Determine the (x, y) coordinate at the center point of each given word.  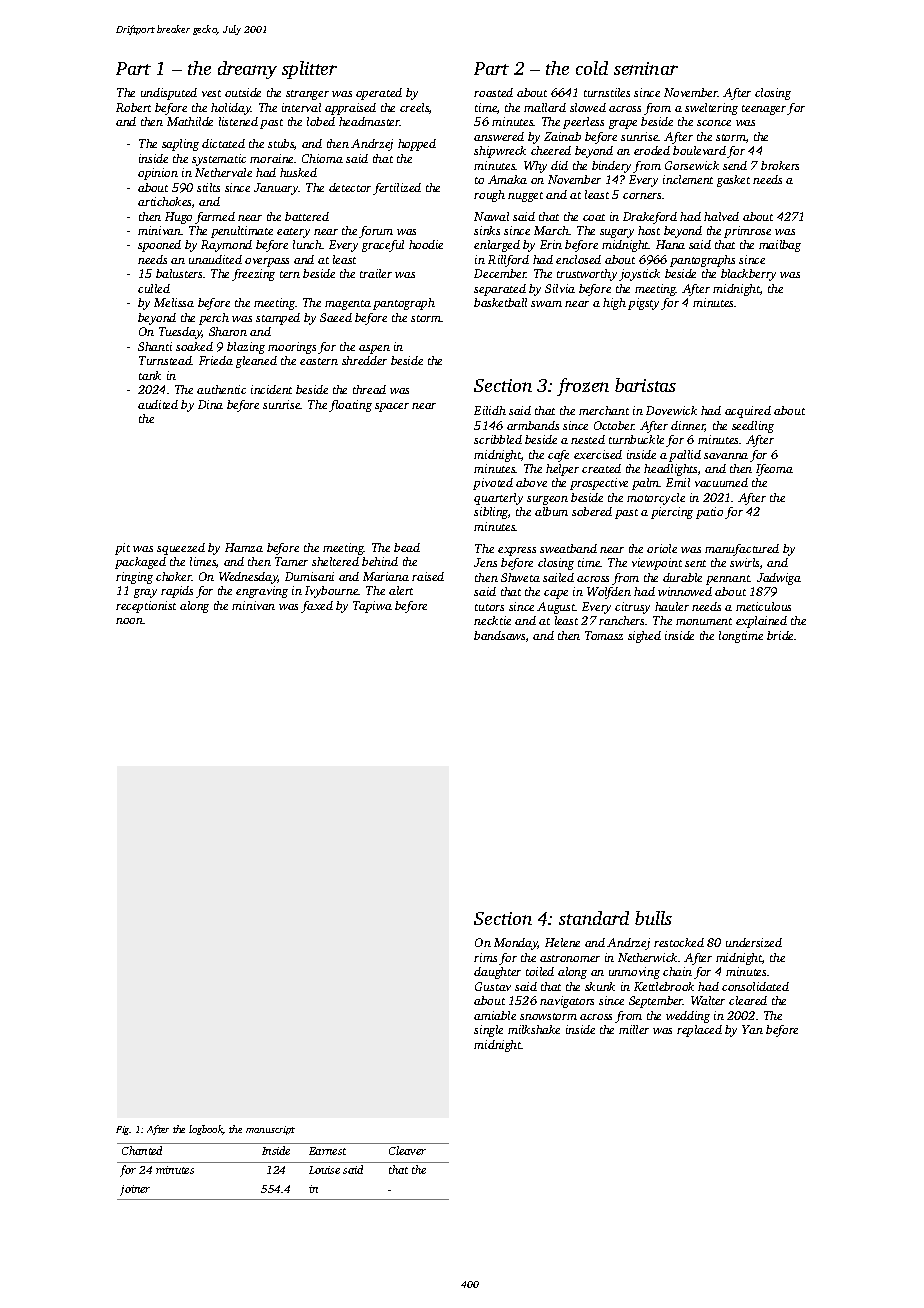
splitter (309, 70)
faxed (317, 607)
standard (594, 918)
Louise (324, 1170)
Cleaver (407, 1150)
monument (704, 621)
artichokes (164, 201)
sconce (714, 123)
